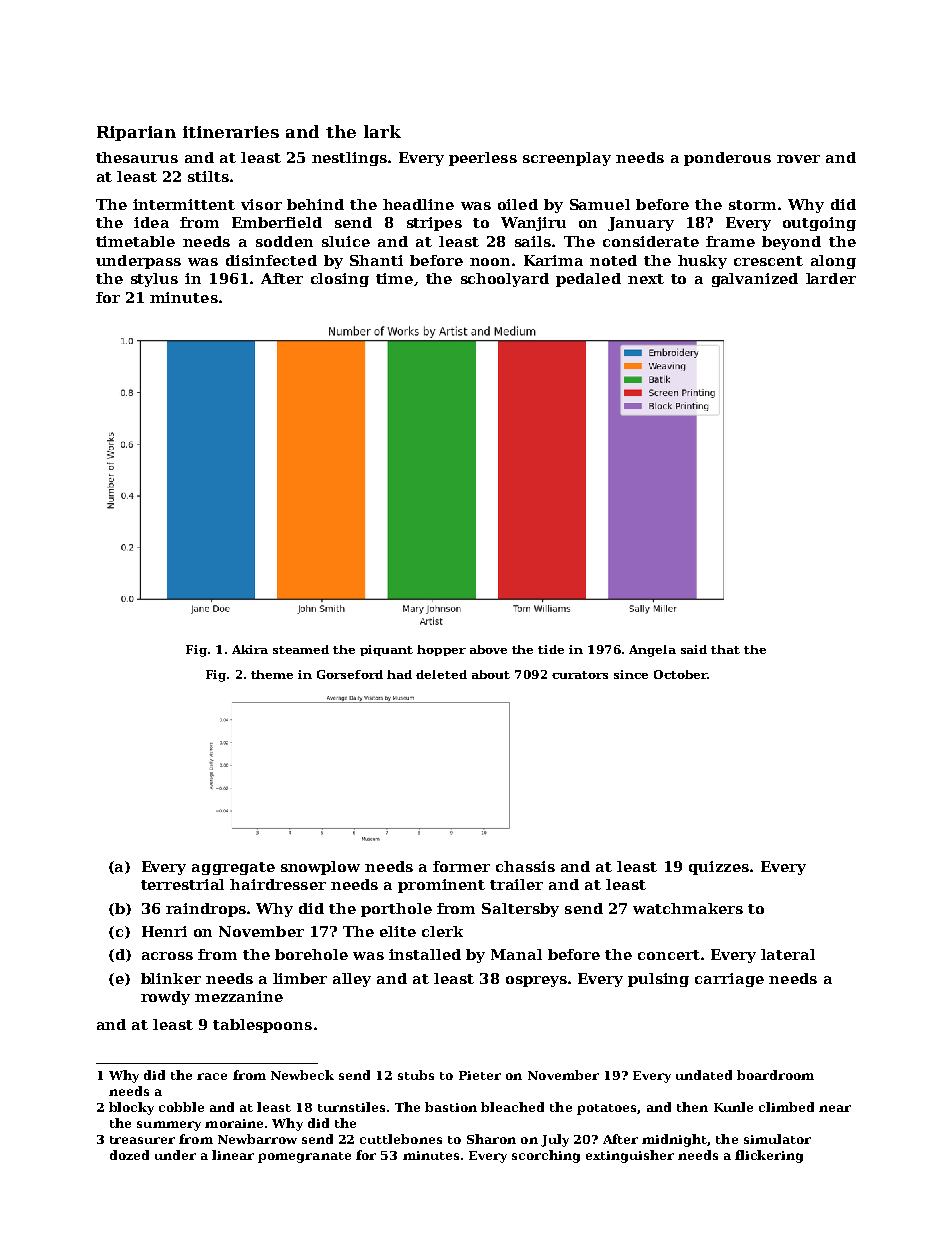 This page has width=952, height=1233. What do you see at coordinates (491, 674) in the page?
I see `about` at bounding box center [491, 674].
